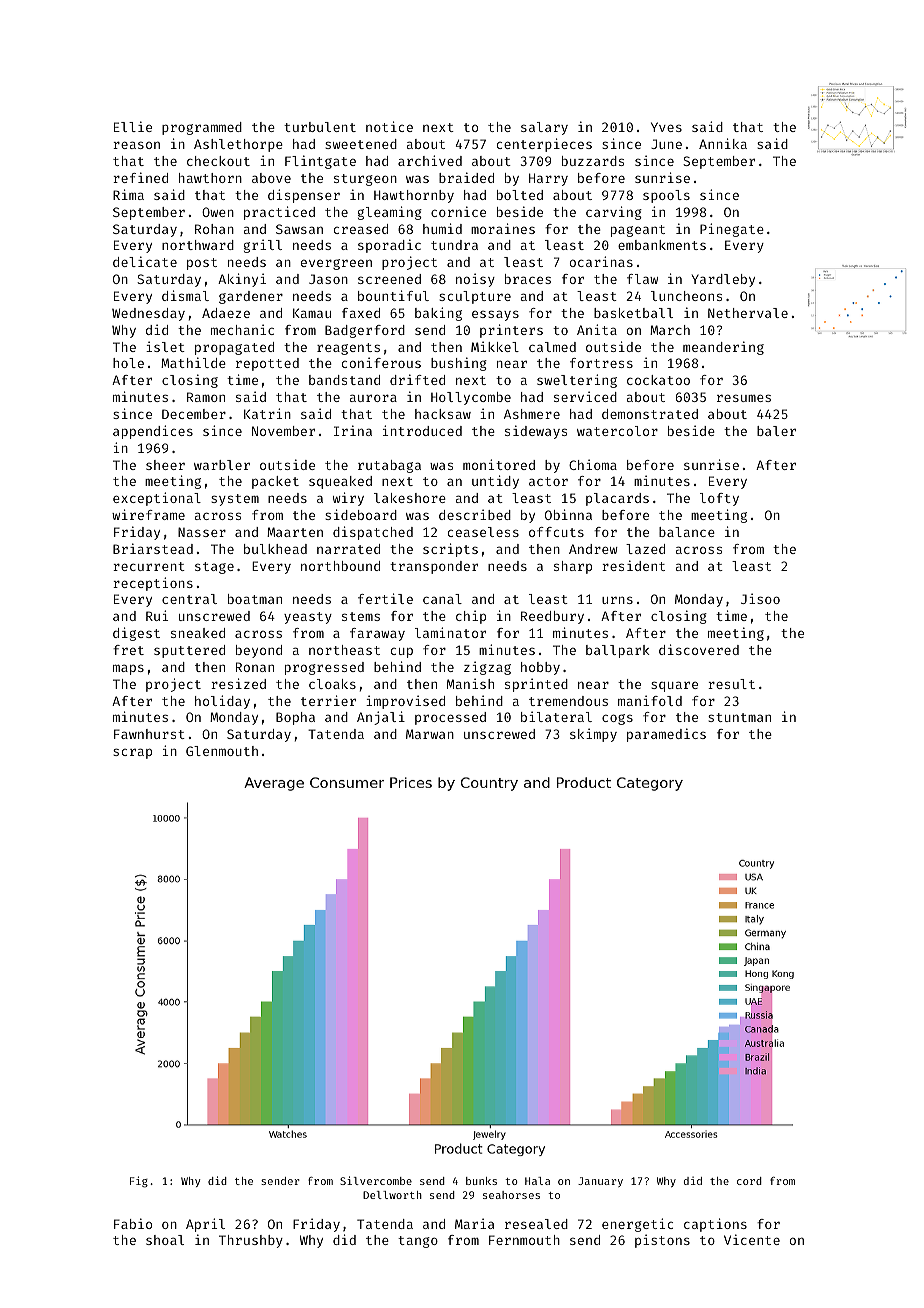 The height and width of the page is (1308, 924). Describe the element at coordinates (658, 380) in the page. I see `cockatoo` at that location.
